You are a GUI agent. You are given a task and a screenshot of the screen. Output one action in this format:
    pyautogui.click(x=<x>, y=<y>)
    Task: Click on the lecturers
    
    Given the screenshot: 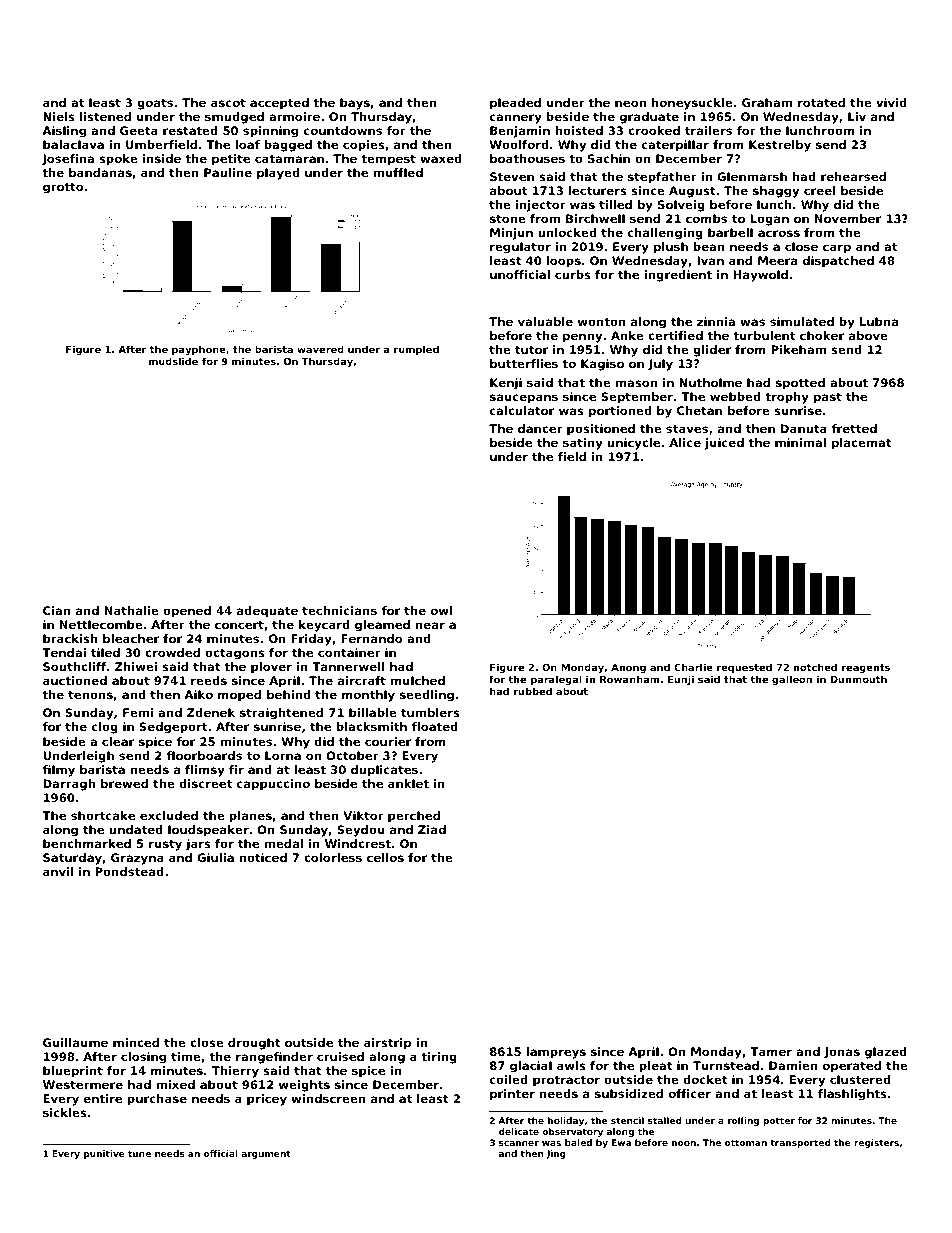 What is the action you would take?
    pyautogui.click(x=597, y=190)
